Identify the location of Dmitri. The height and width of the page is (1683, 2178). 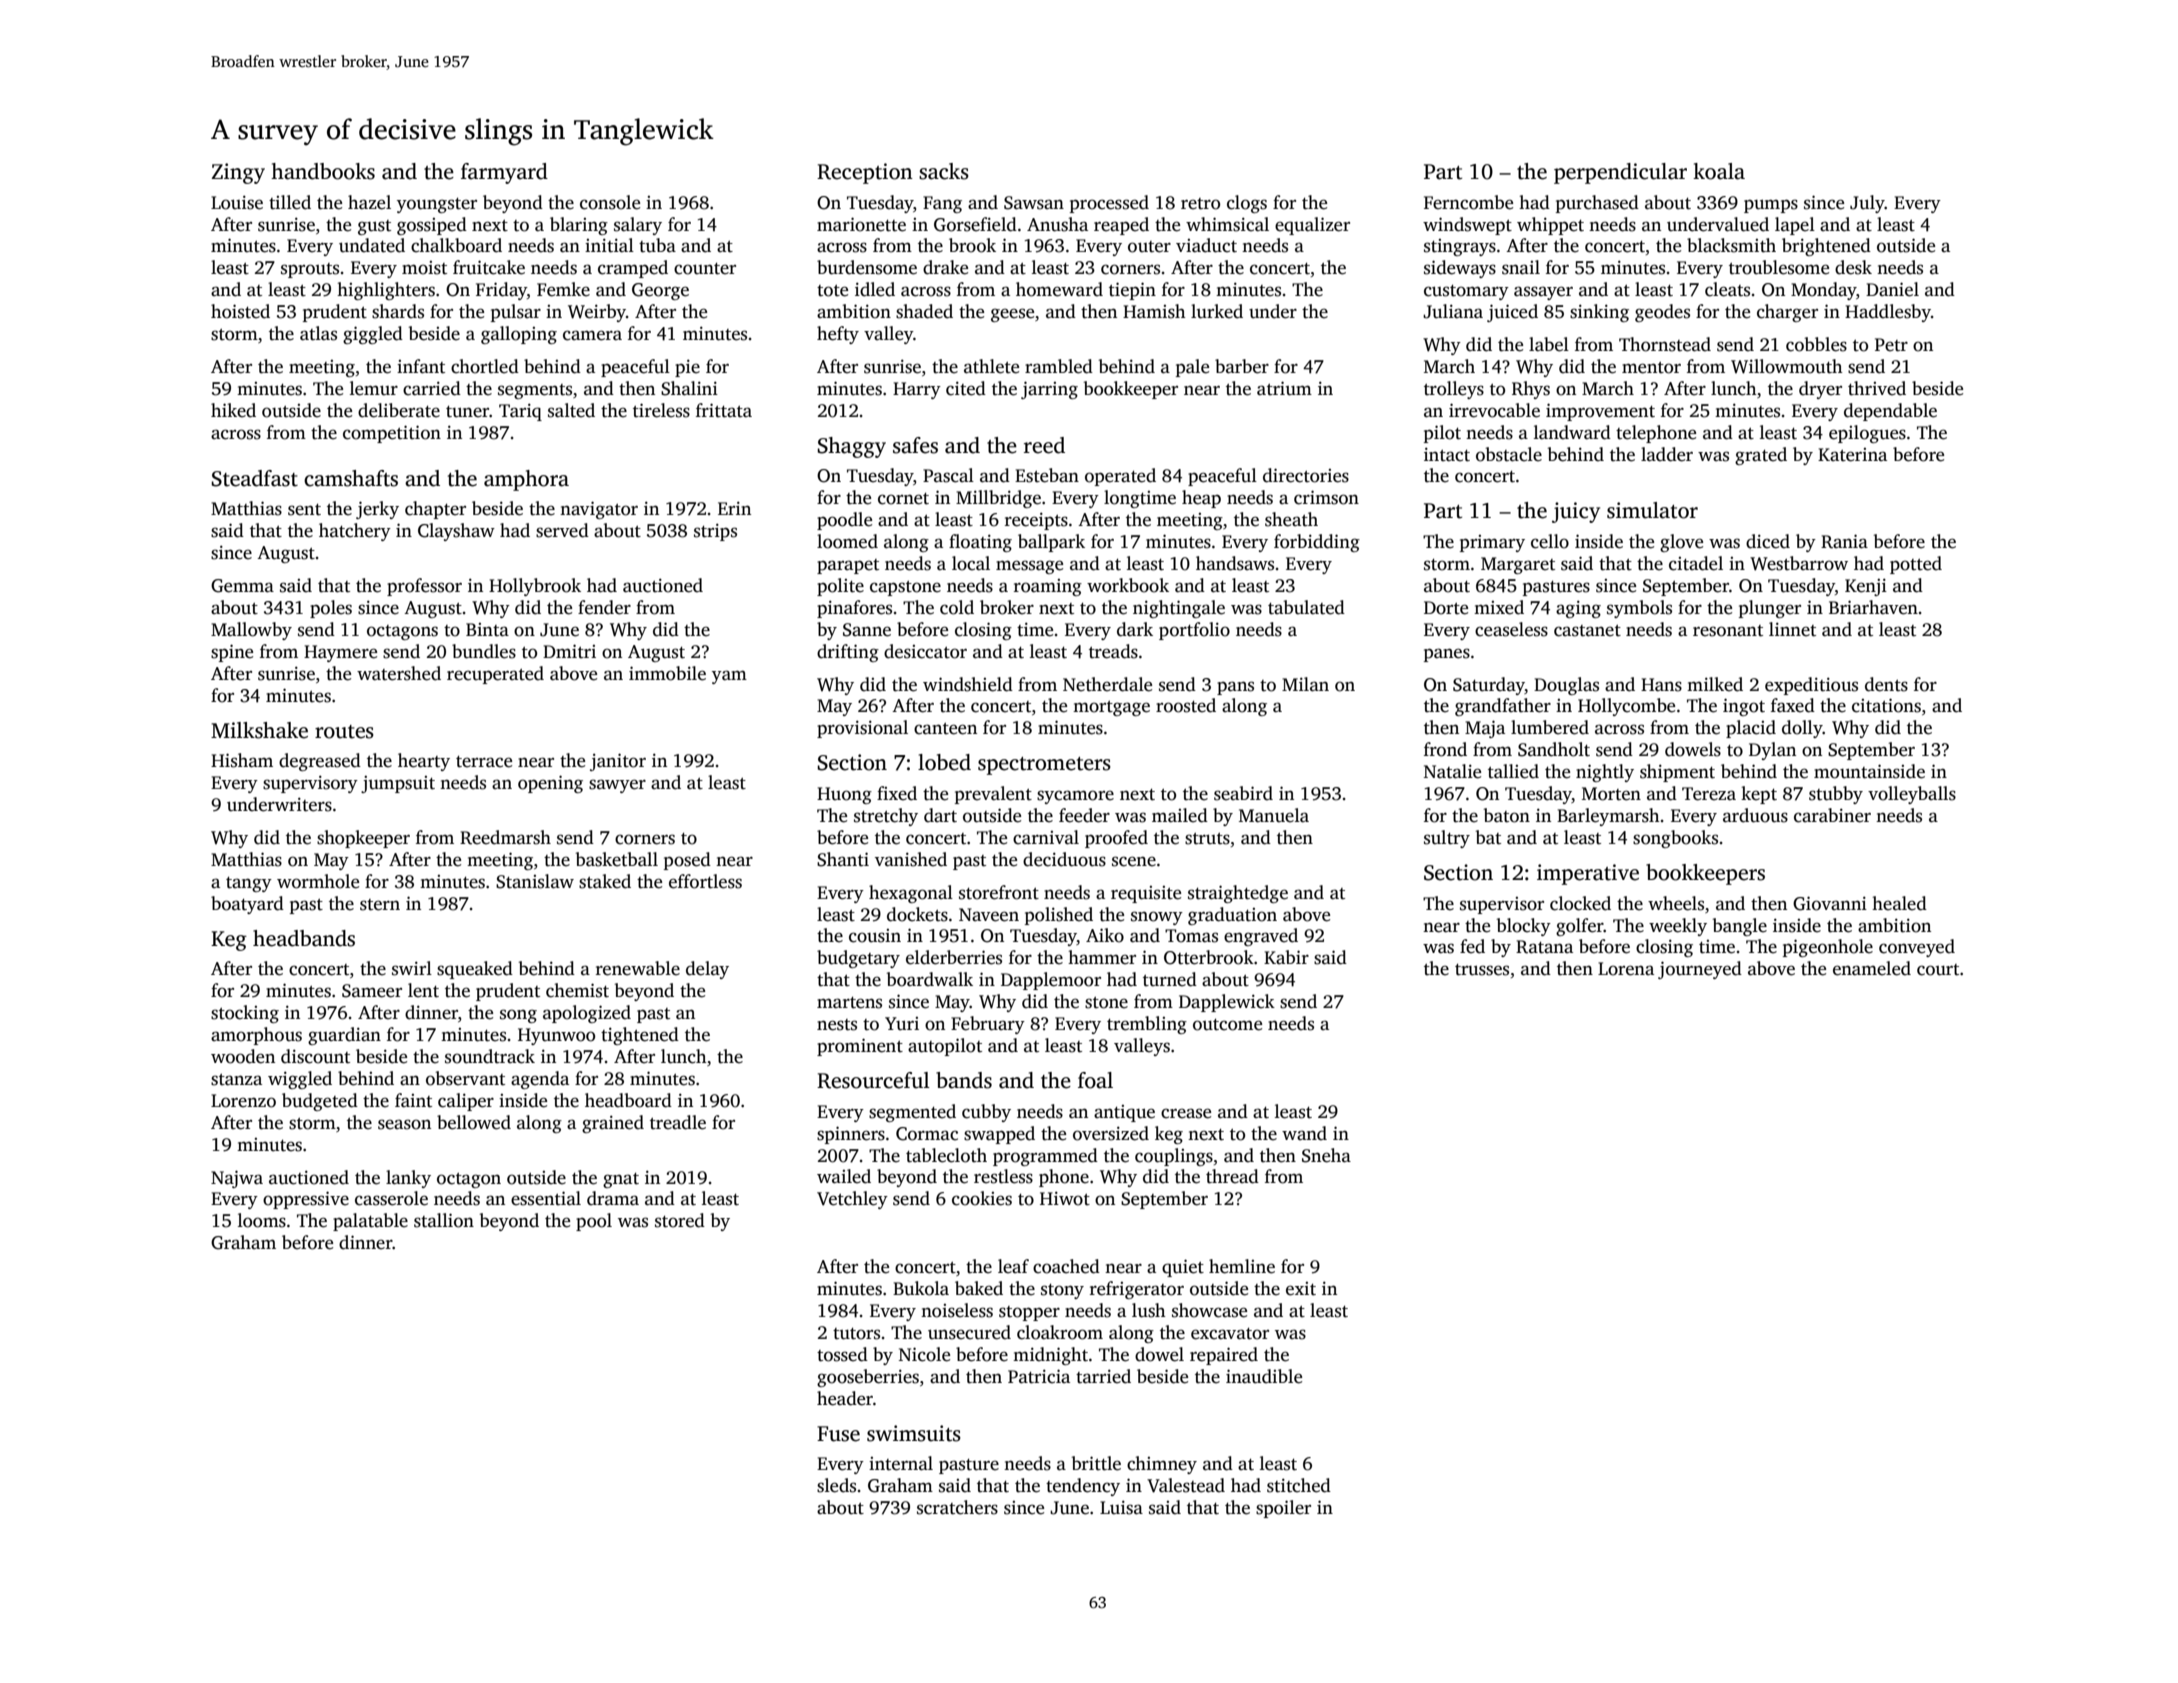
(569, 651).
